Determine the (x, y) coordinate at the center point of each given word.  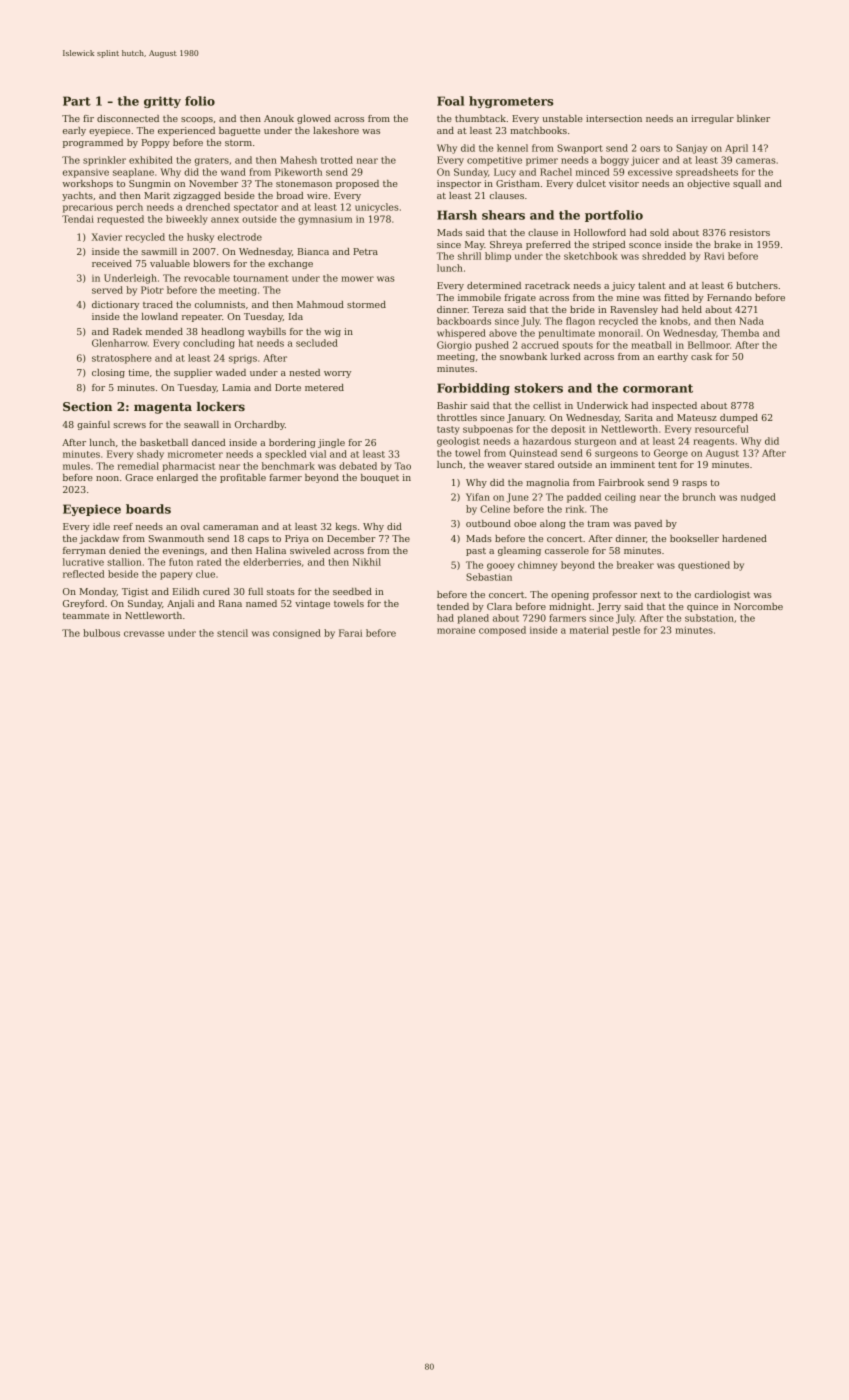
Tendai (78, 219)
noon (107, 478)
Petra (365, 251)
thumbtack (480, 118)
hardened (744, 538)
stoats (281, 592)
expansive (86, 173)
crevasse (144, 634)
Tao (402, 466)
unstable (562, 118)
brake (727, 244)
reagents (713, 442)
